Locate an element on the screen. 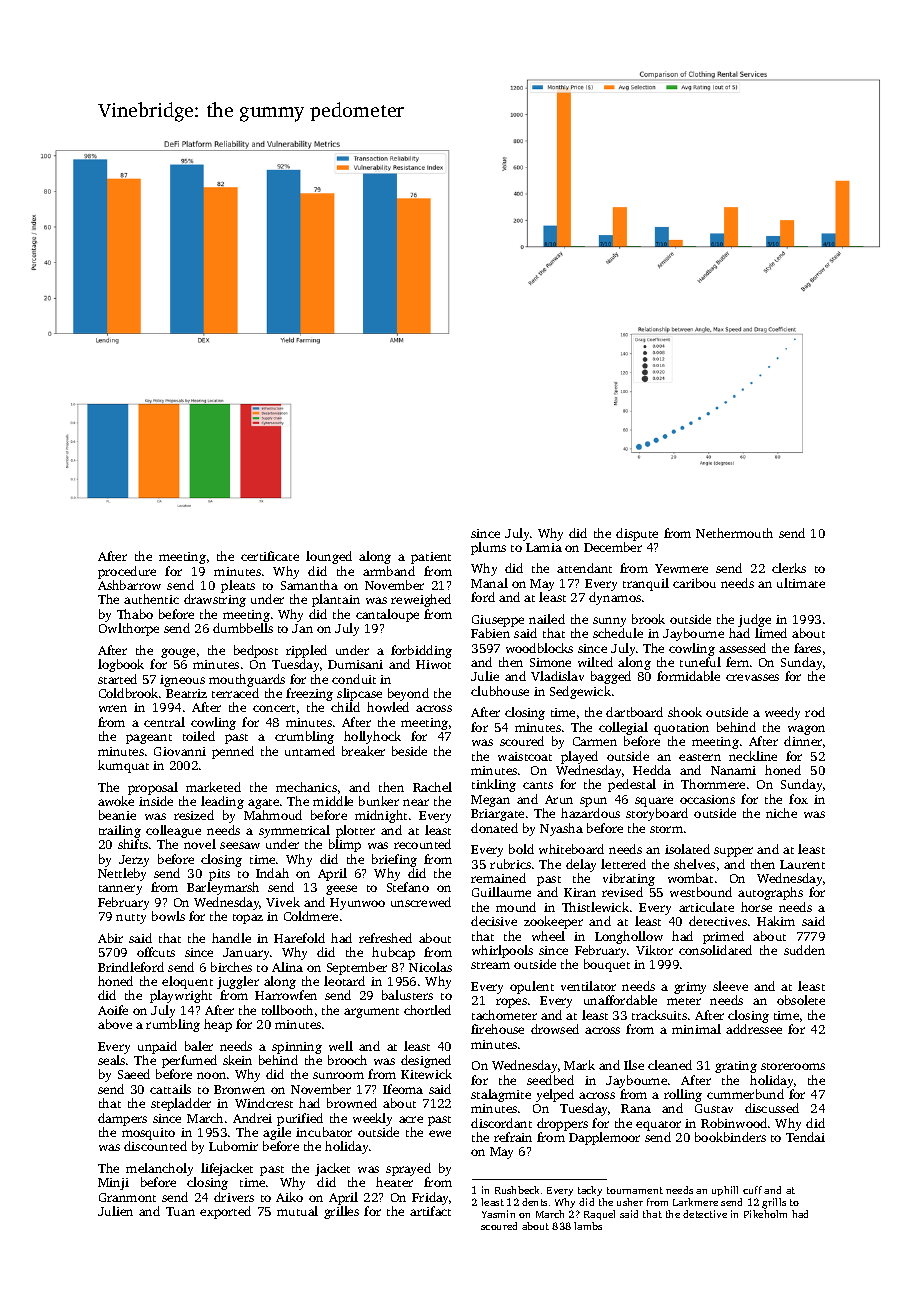  Gustav is located at coordinates (714, 1108).
